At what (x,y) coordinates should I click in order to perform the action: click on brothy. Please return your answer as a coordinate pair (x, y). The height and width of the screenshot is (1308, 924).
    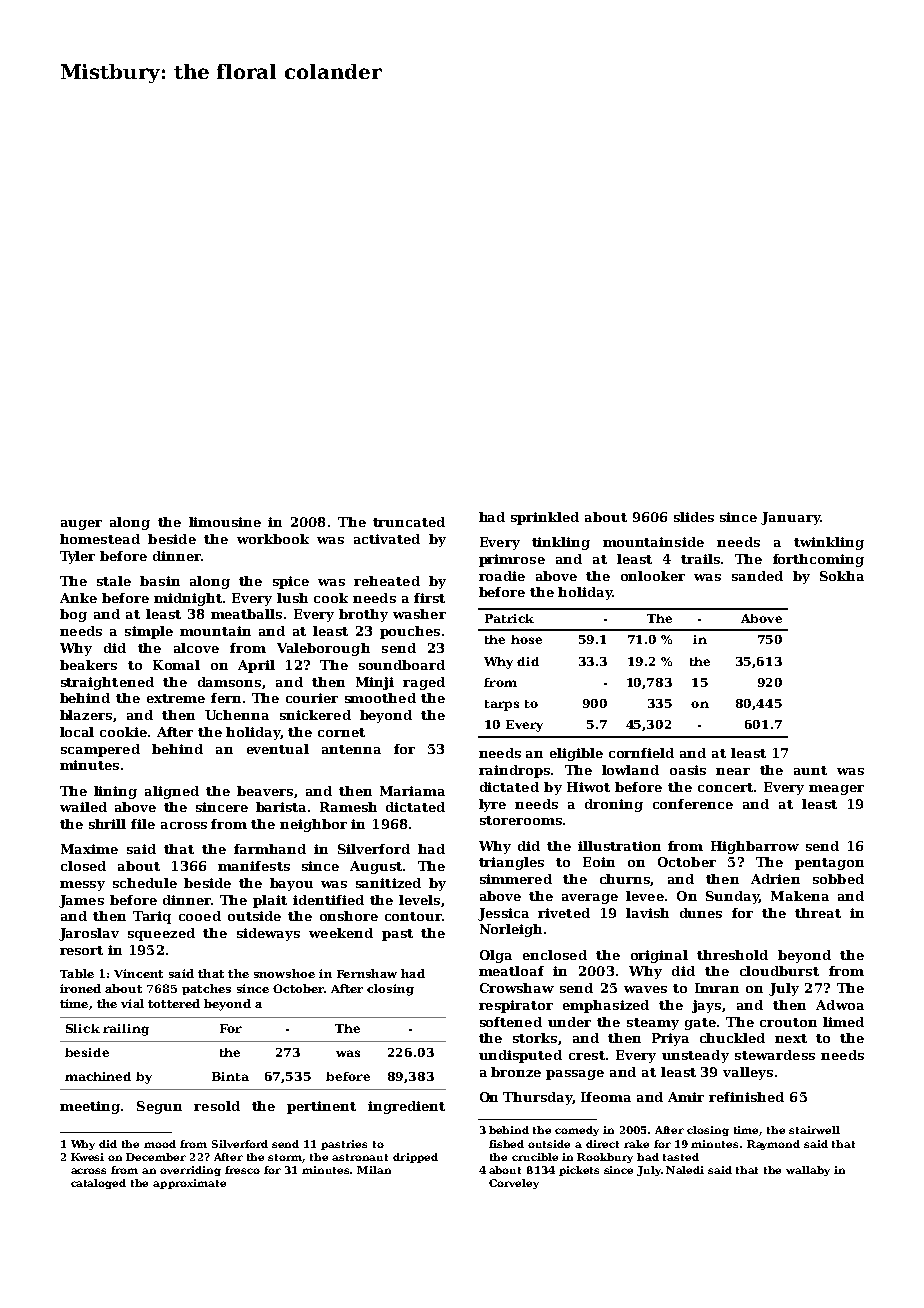
    Looking at the image, I should click on (363, 615).
